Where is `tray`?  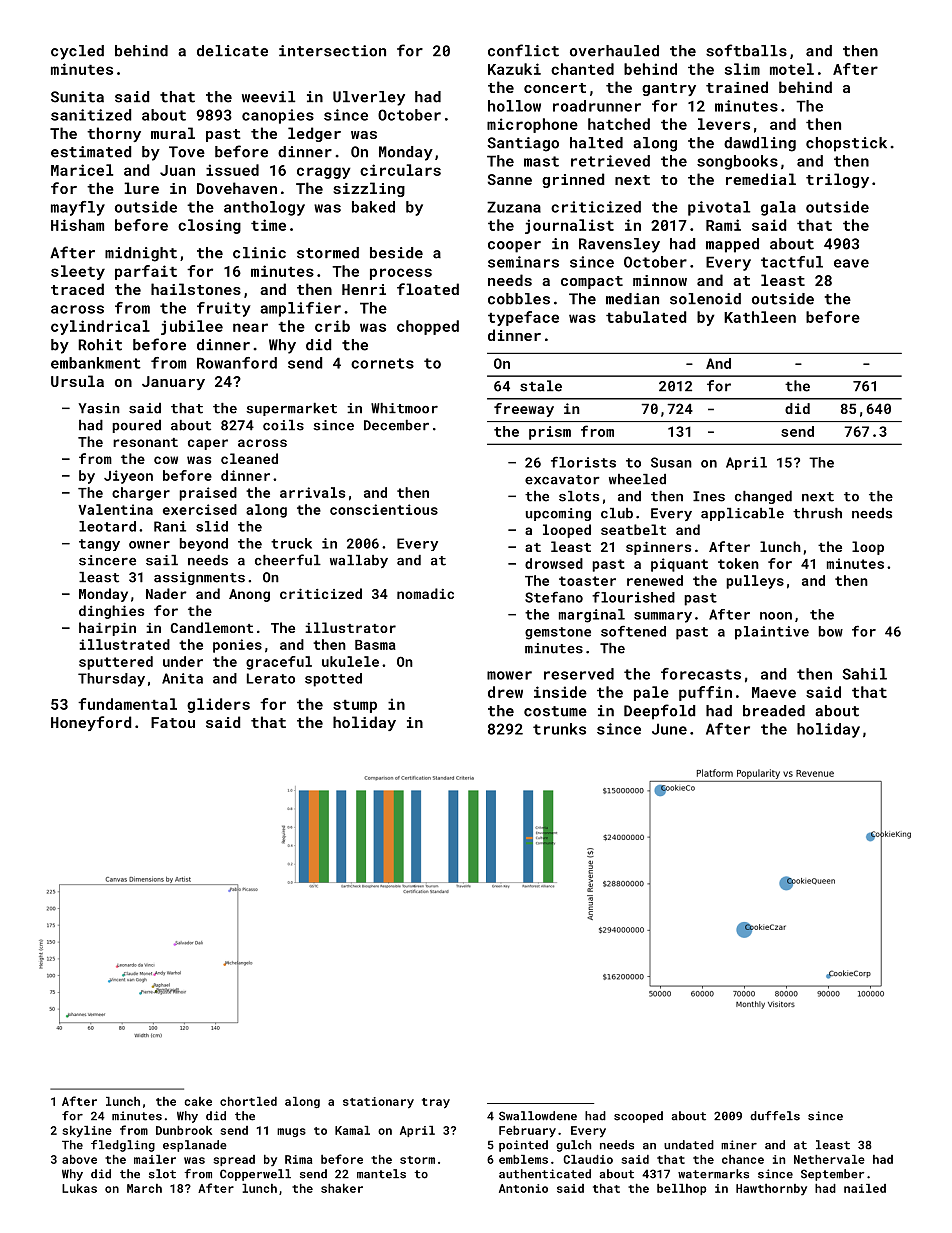 tray is located at coordinates (436, 1103).
